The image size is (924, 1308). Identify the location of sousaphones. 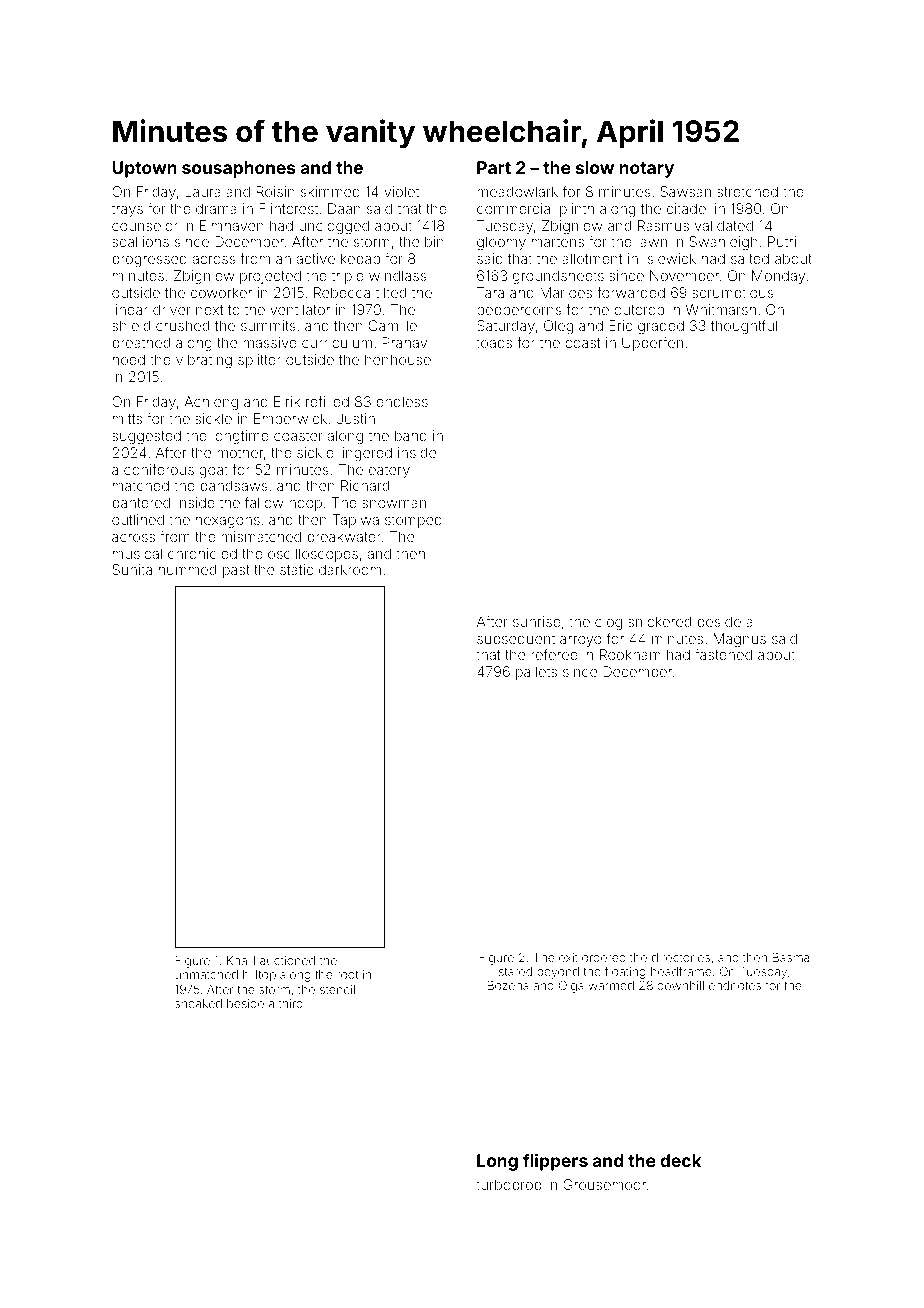
(239, 169).
